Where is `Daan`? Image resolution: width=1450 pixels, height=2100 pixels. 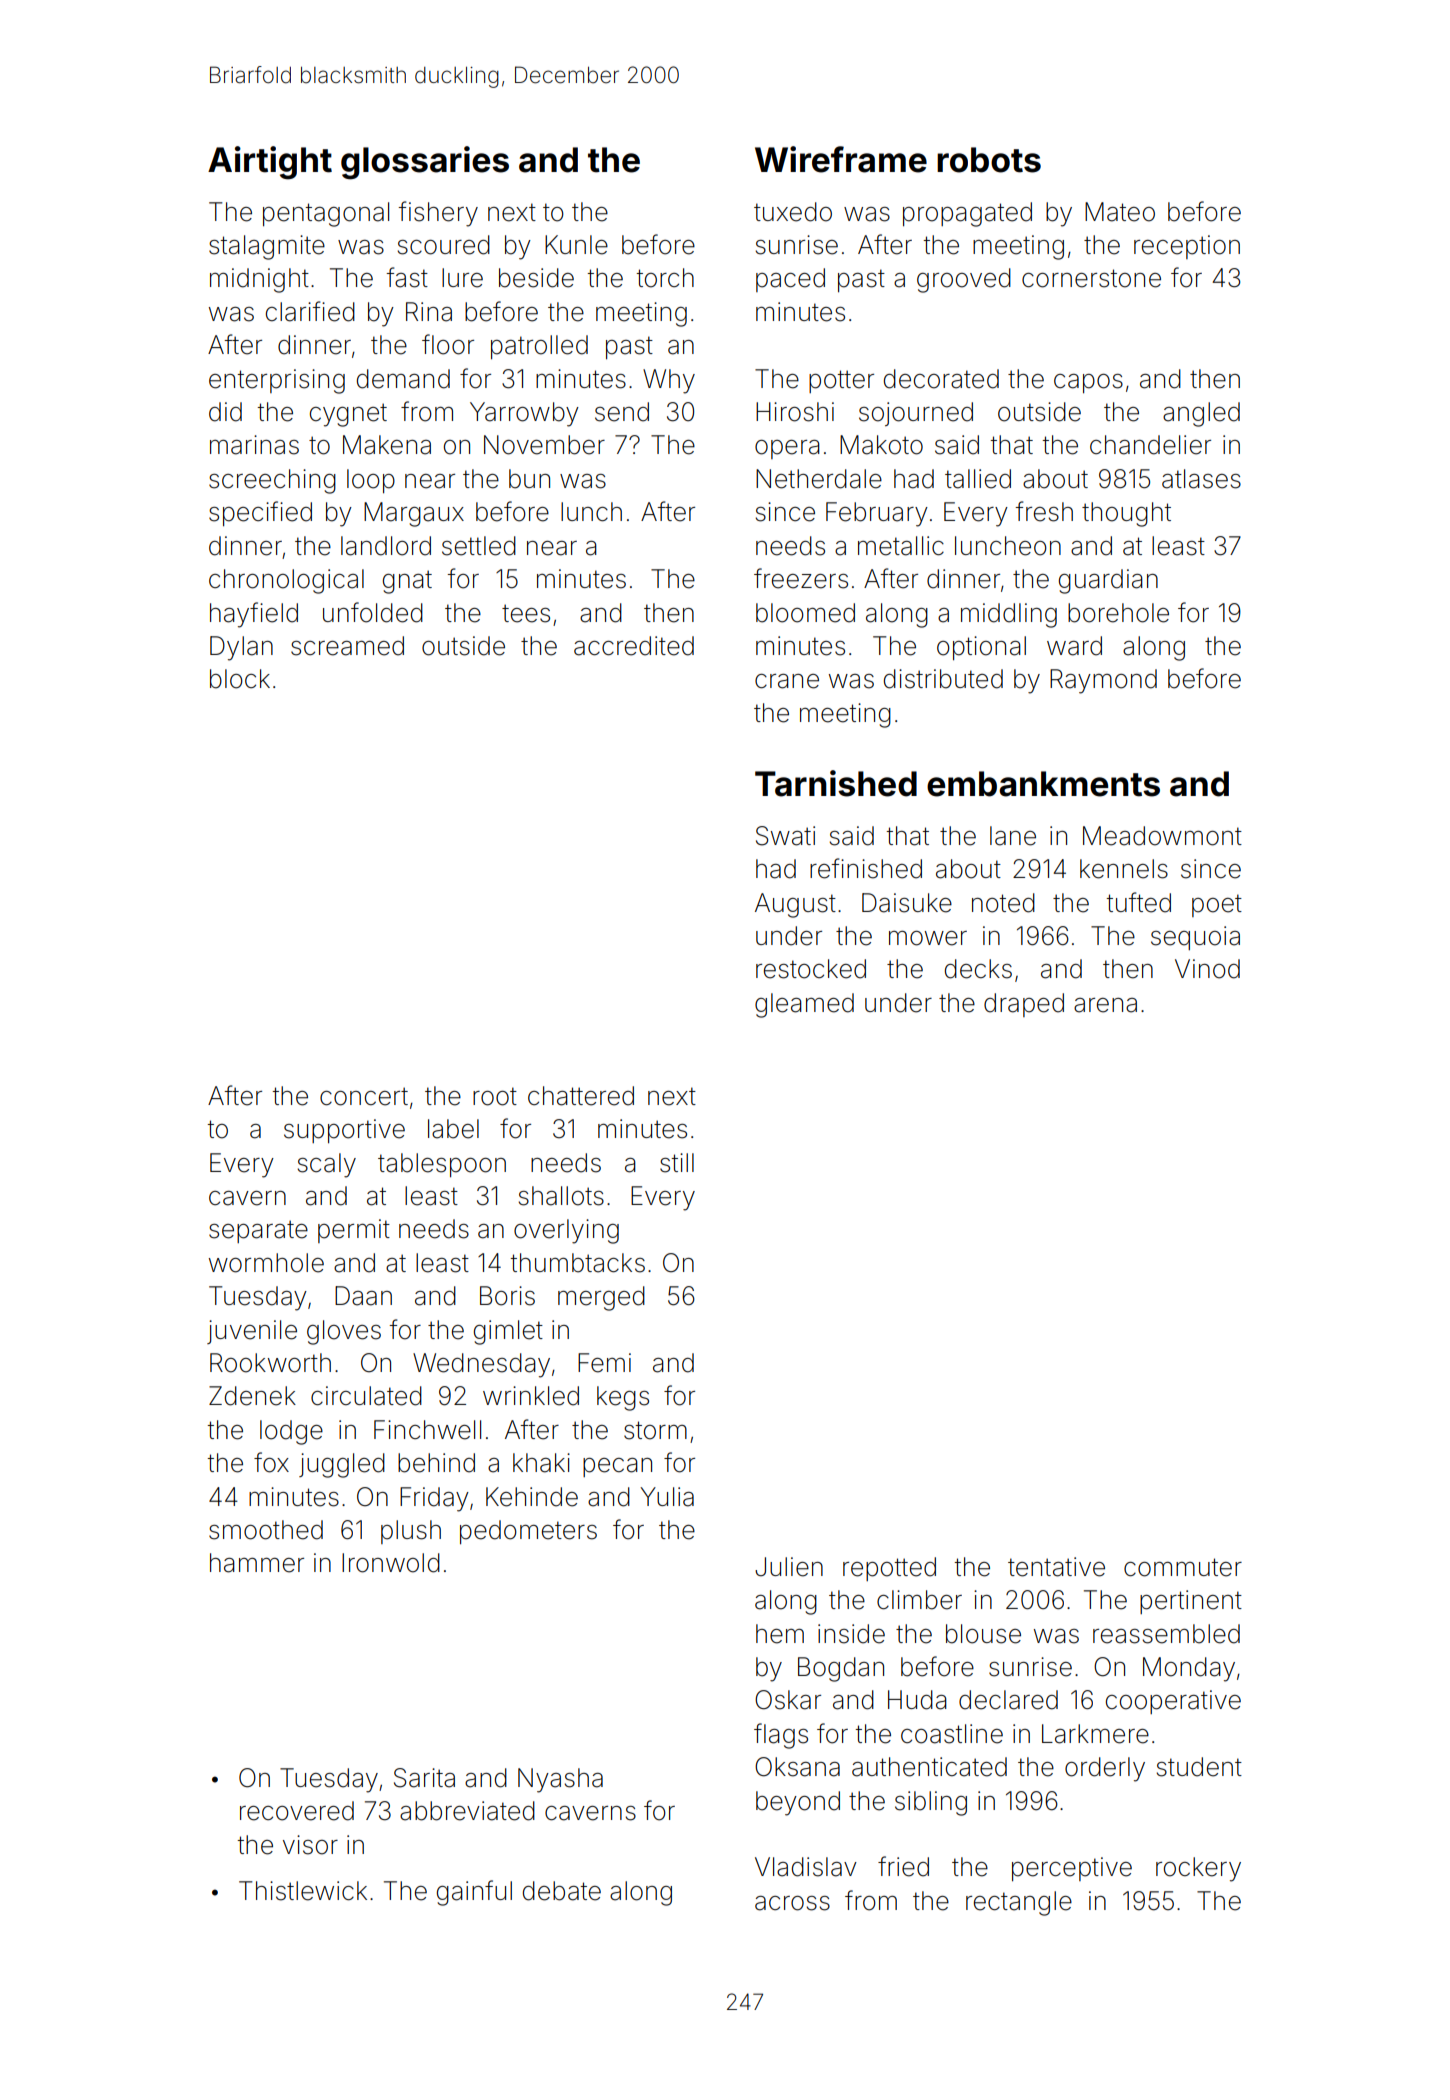 Daan is located at coordinates (363, 1296).
